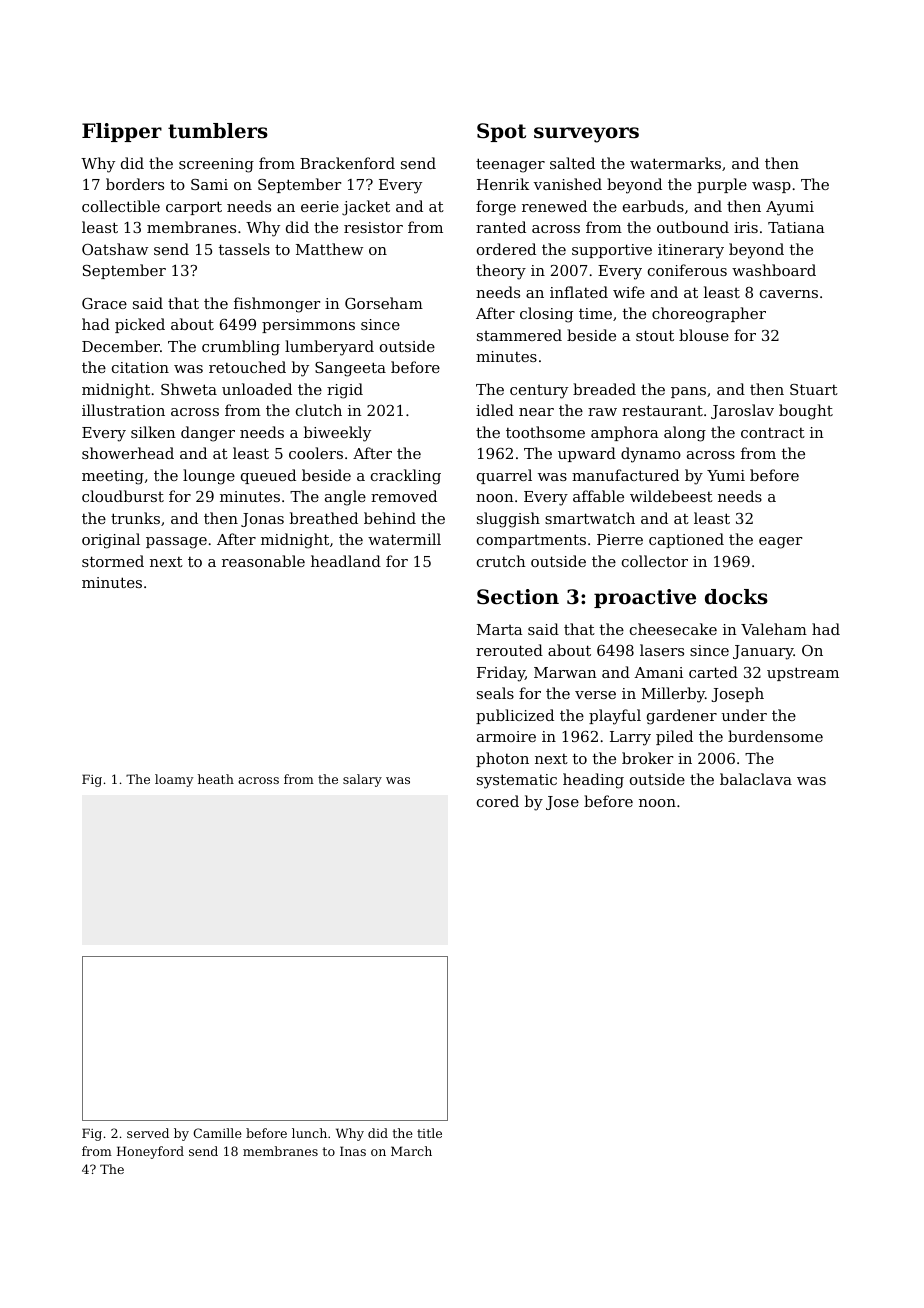  I want to click on eager, so click(780, 543).
